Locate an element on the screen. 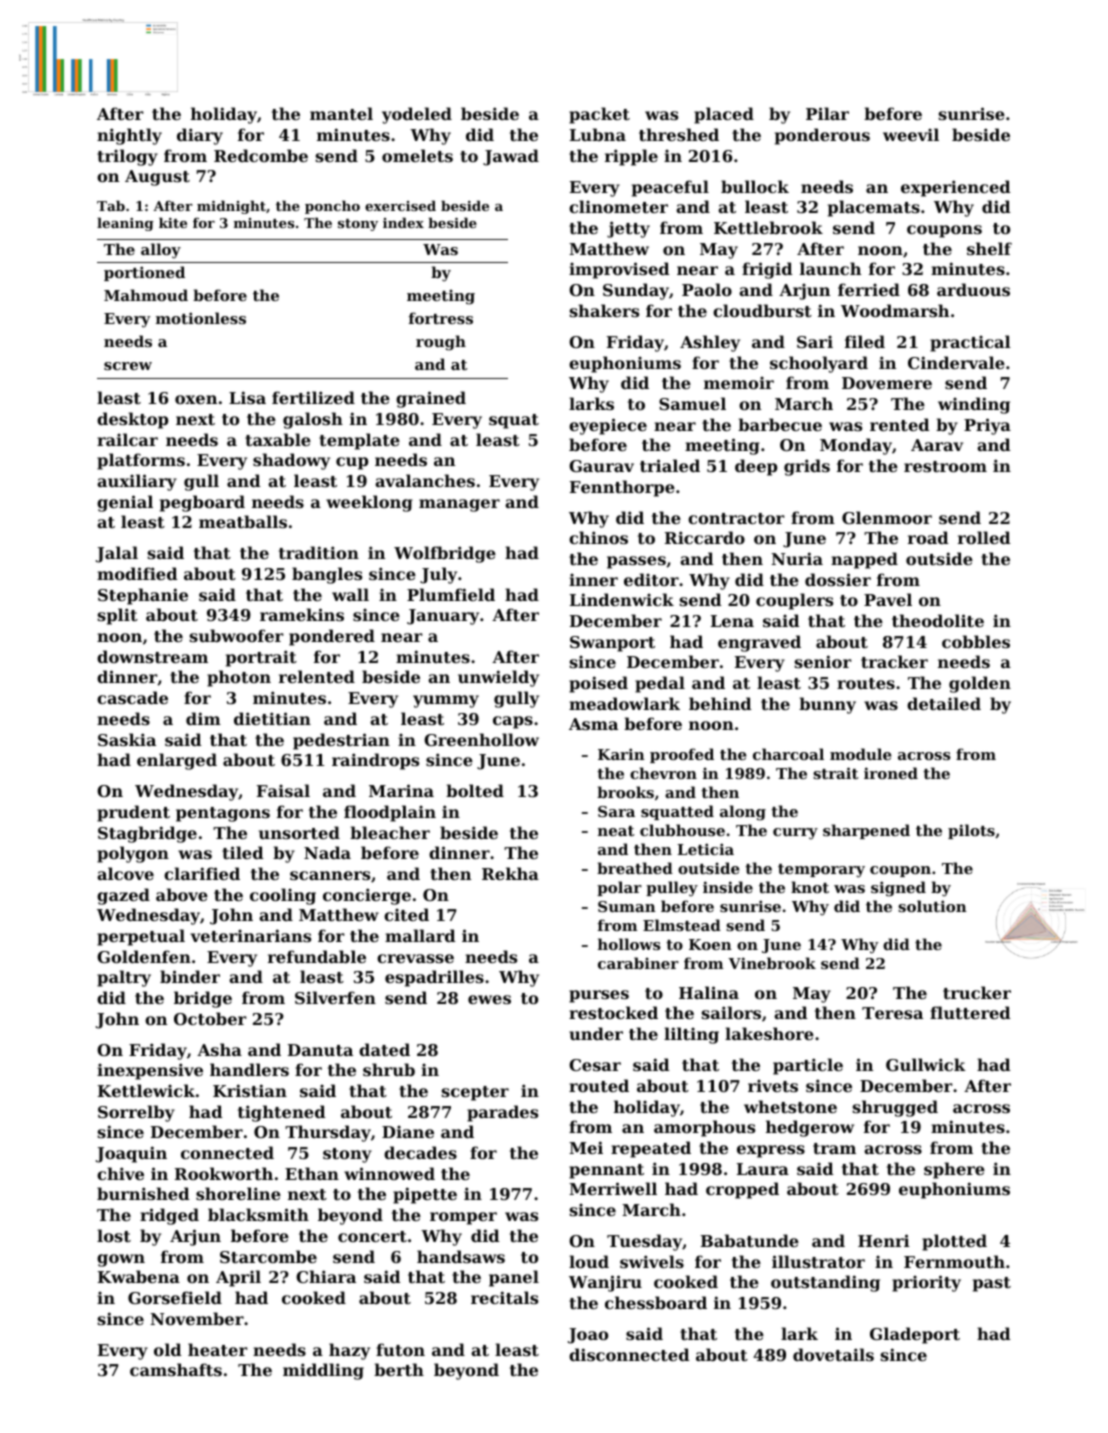  tiled is located at coordinates (243, 852).
